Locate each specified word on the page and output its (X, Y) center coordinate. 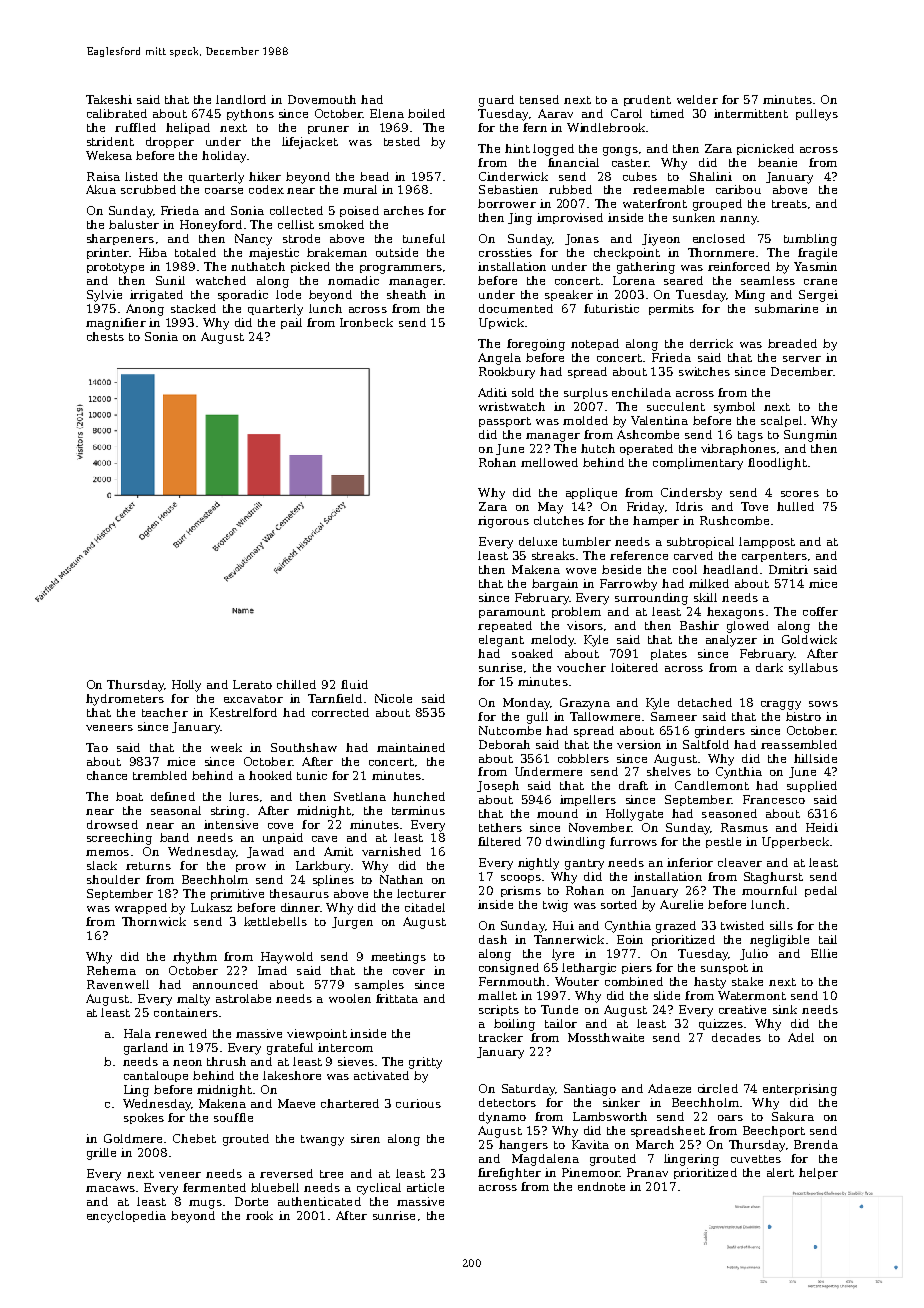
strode (301, 238)
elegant (501, 641)
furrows (633, 841)
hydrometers (125, 700)
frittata (397, 998)
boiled (426, 113)
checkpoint (627, 253)
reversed (286, 1173)
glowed (748, 627)
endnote (601, 1186)
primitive (237, 894)
